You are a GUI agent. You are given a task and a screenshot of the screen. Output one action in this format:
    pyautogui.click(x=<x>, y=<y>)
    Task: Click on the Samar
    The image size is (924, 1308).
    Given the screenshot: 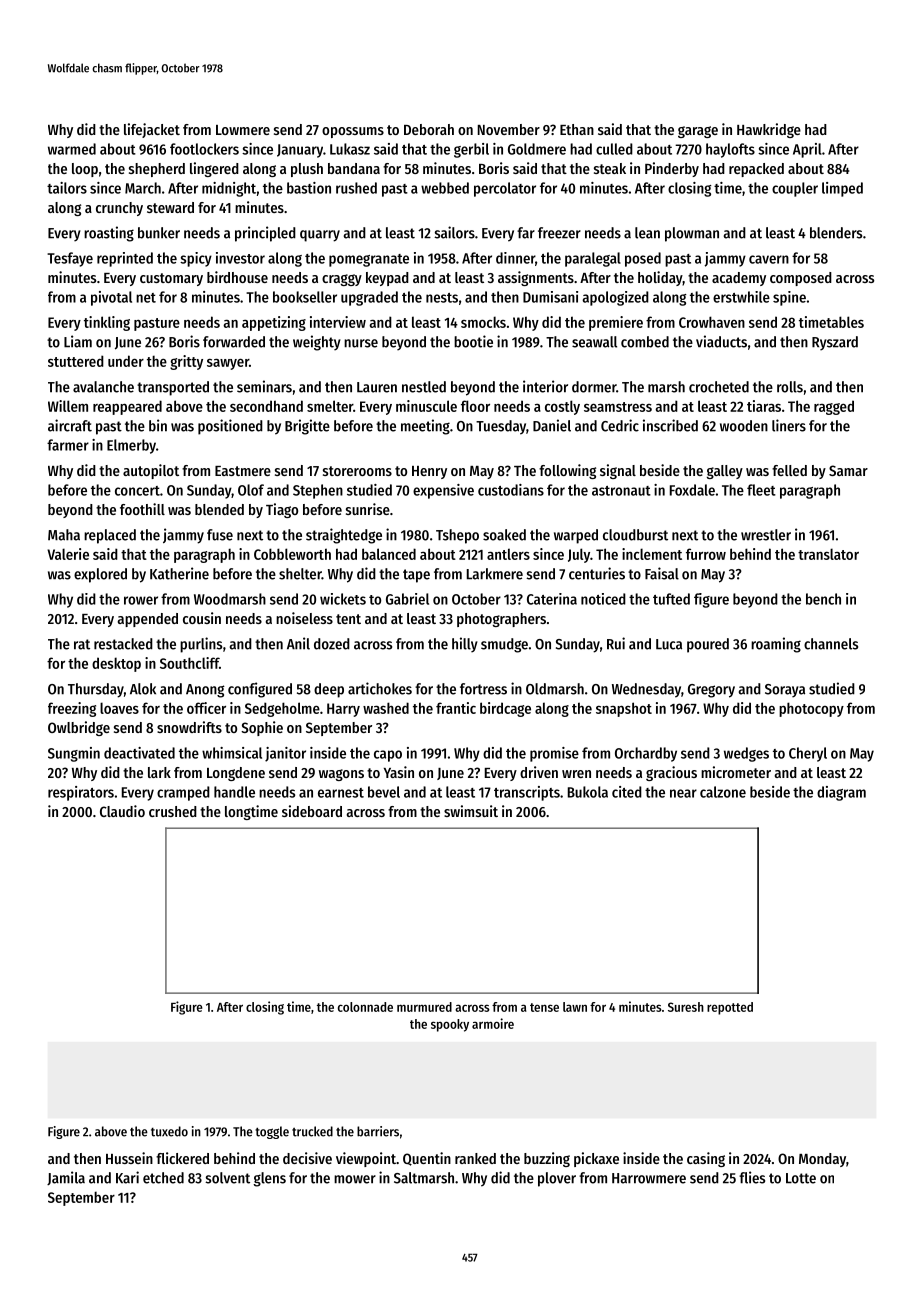 What is the action you would take?
    pyautogui.click(x=848, y=470)
